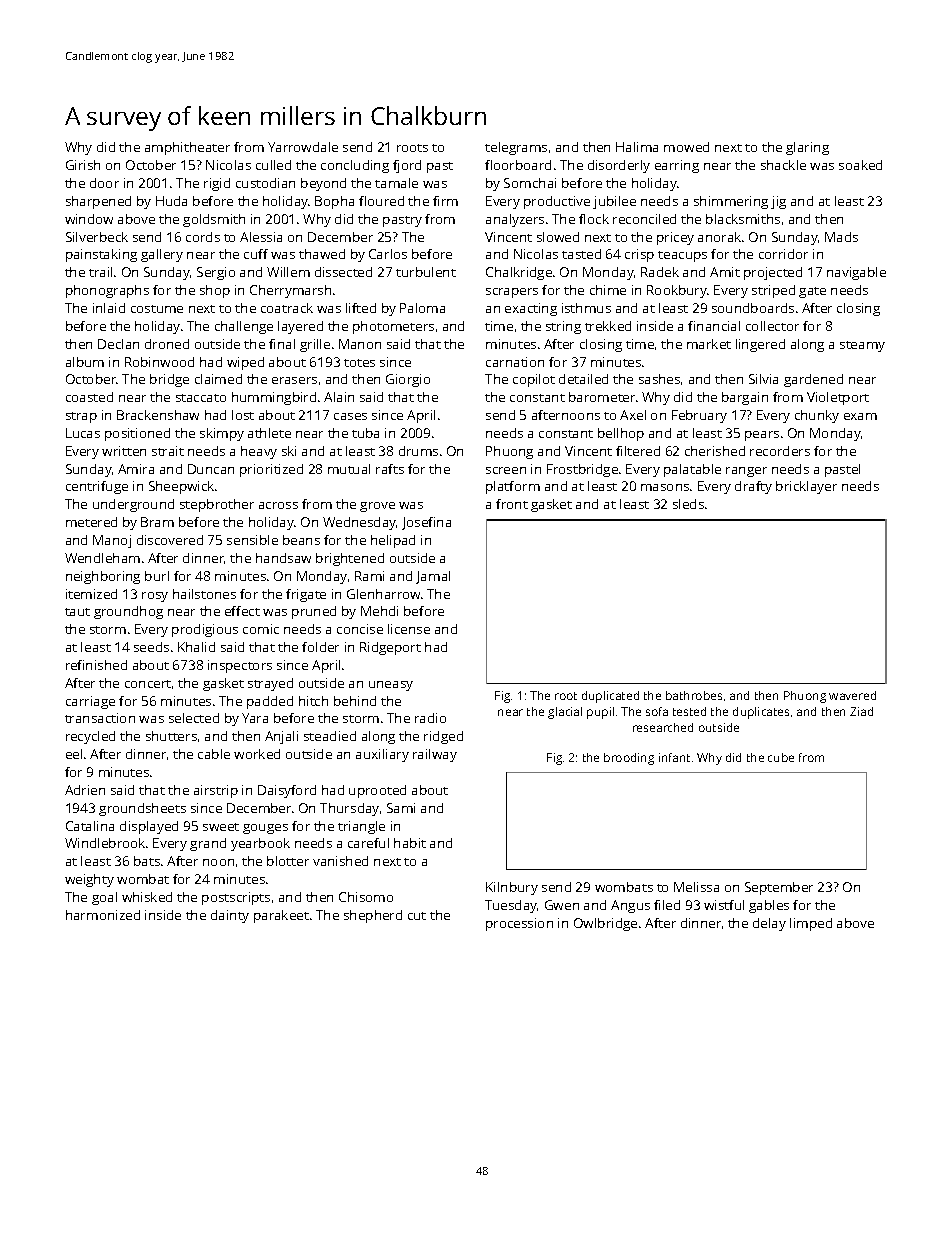 The height and width of the page is (1233, 952). Describe the element at coordinates (852, 695) in the page. I see `wavered` at that location.
